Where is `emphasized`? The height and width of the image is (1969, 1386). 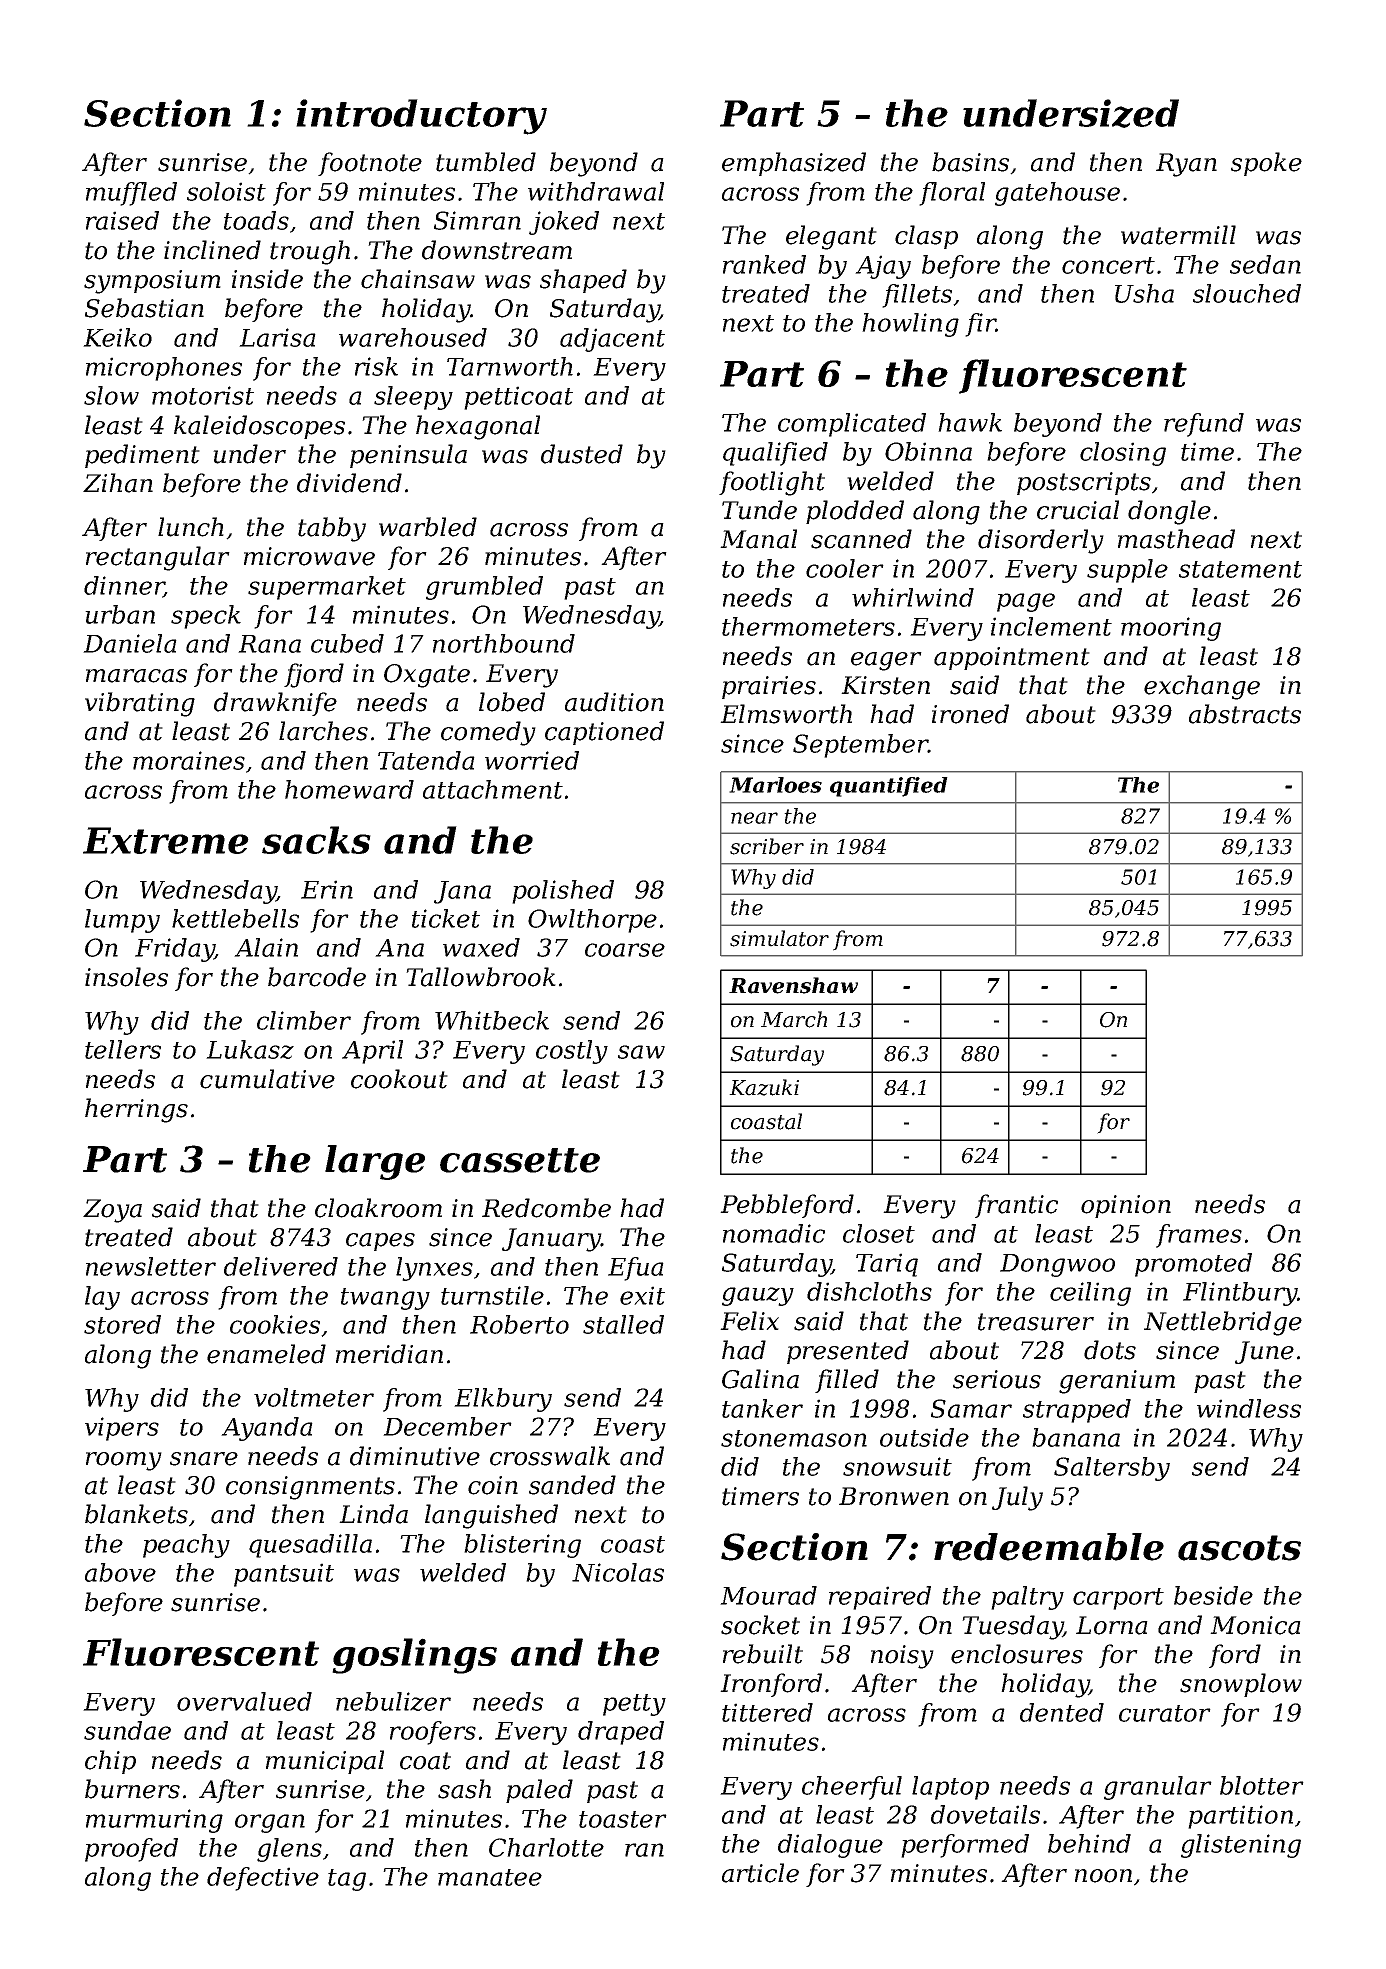 emphasized is located at coordinates (794, 164).
